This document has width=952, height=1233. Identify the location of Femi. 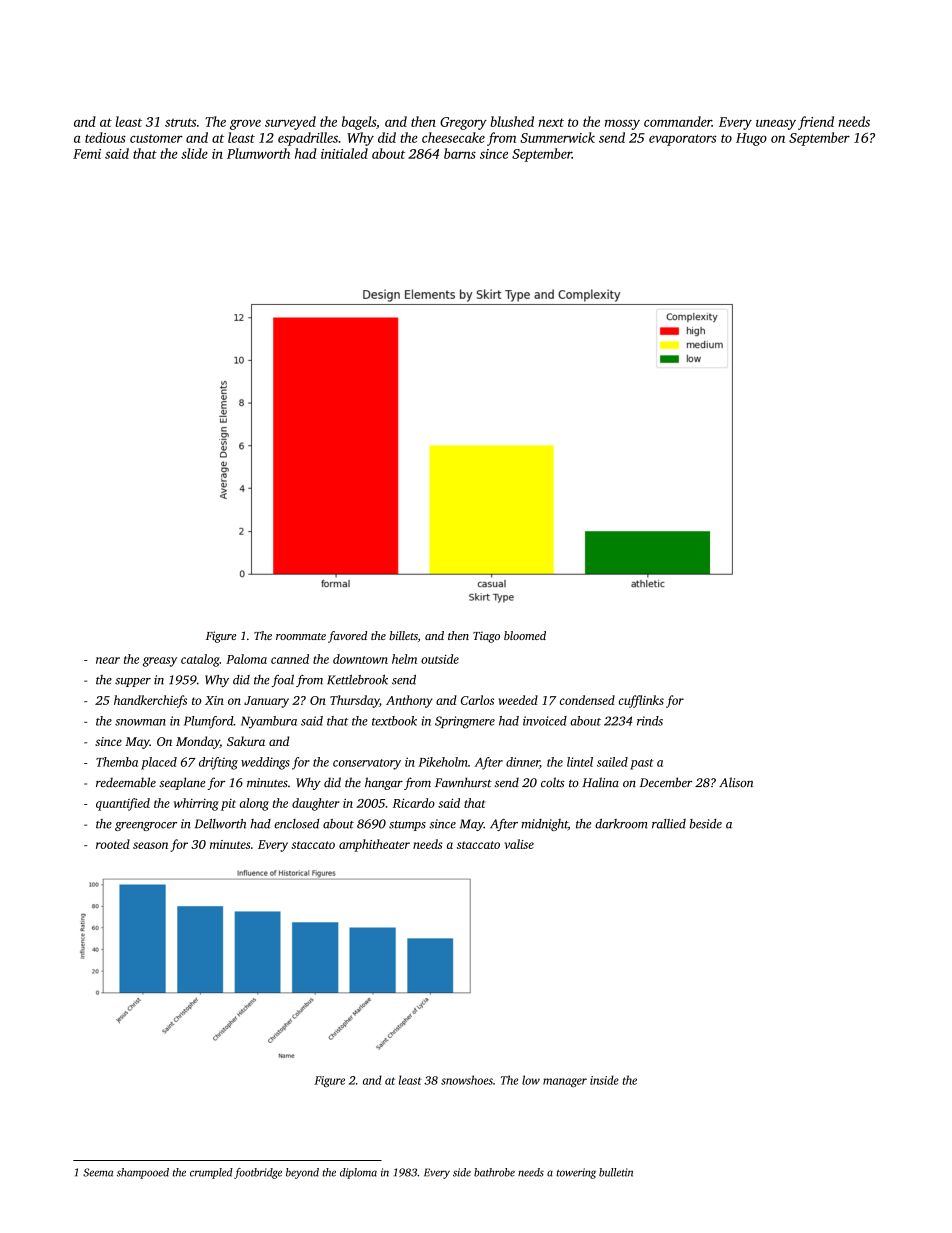
(87, 154).
